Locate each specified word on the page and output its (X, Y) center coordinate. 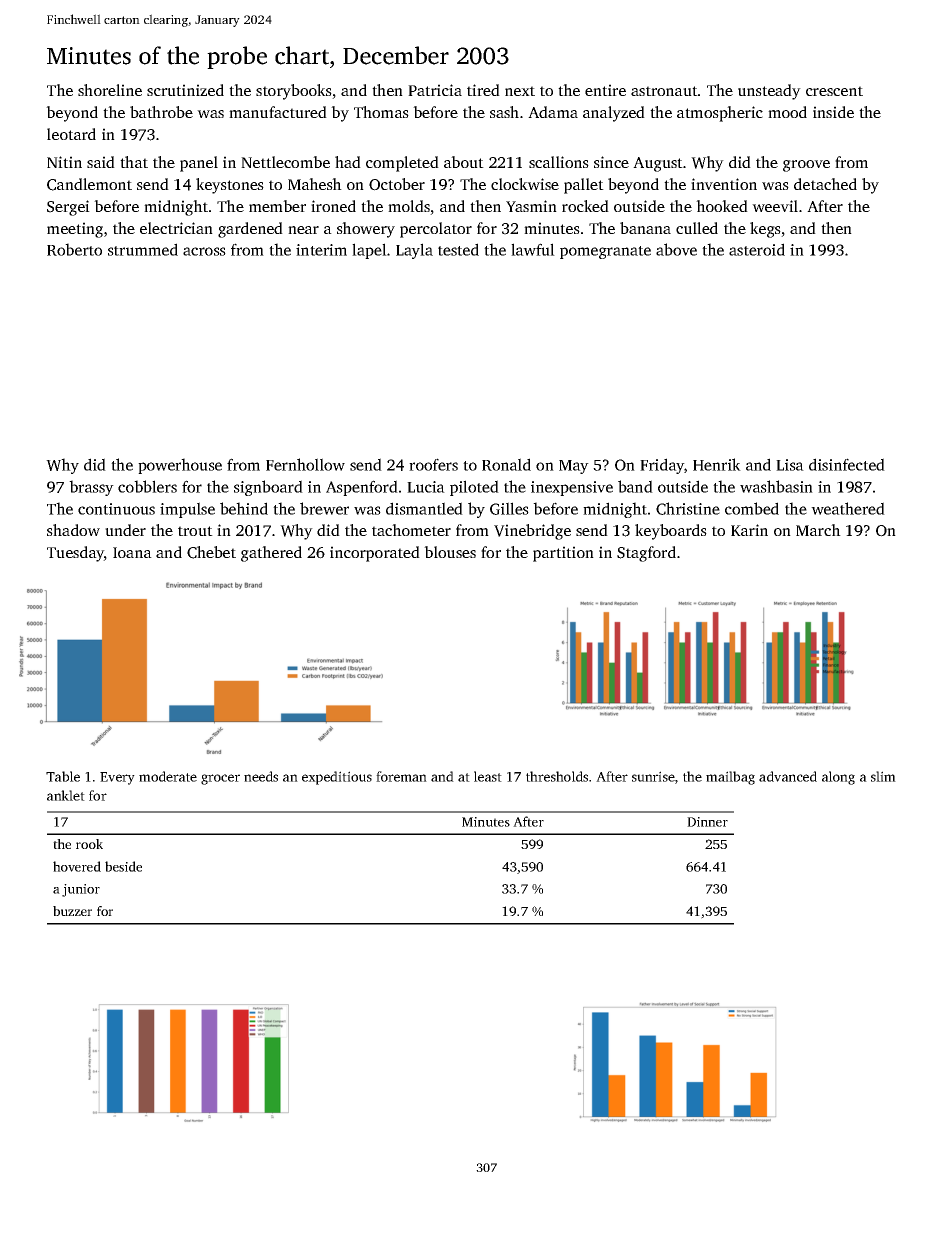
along (838, 778)
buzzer (72, 911)
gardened (250, 230)
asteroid (757, 249)
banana (645, 228)
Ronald (506, 464)
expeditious (337, 778)
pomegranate (605, 252)
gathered (271, 554)
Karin (749, 530)
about (464, 162)
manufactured (278, 112)
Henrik (717, 464)
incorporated (375, 554)
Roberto (74, 249)
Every (117, 778)
